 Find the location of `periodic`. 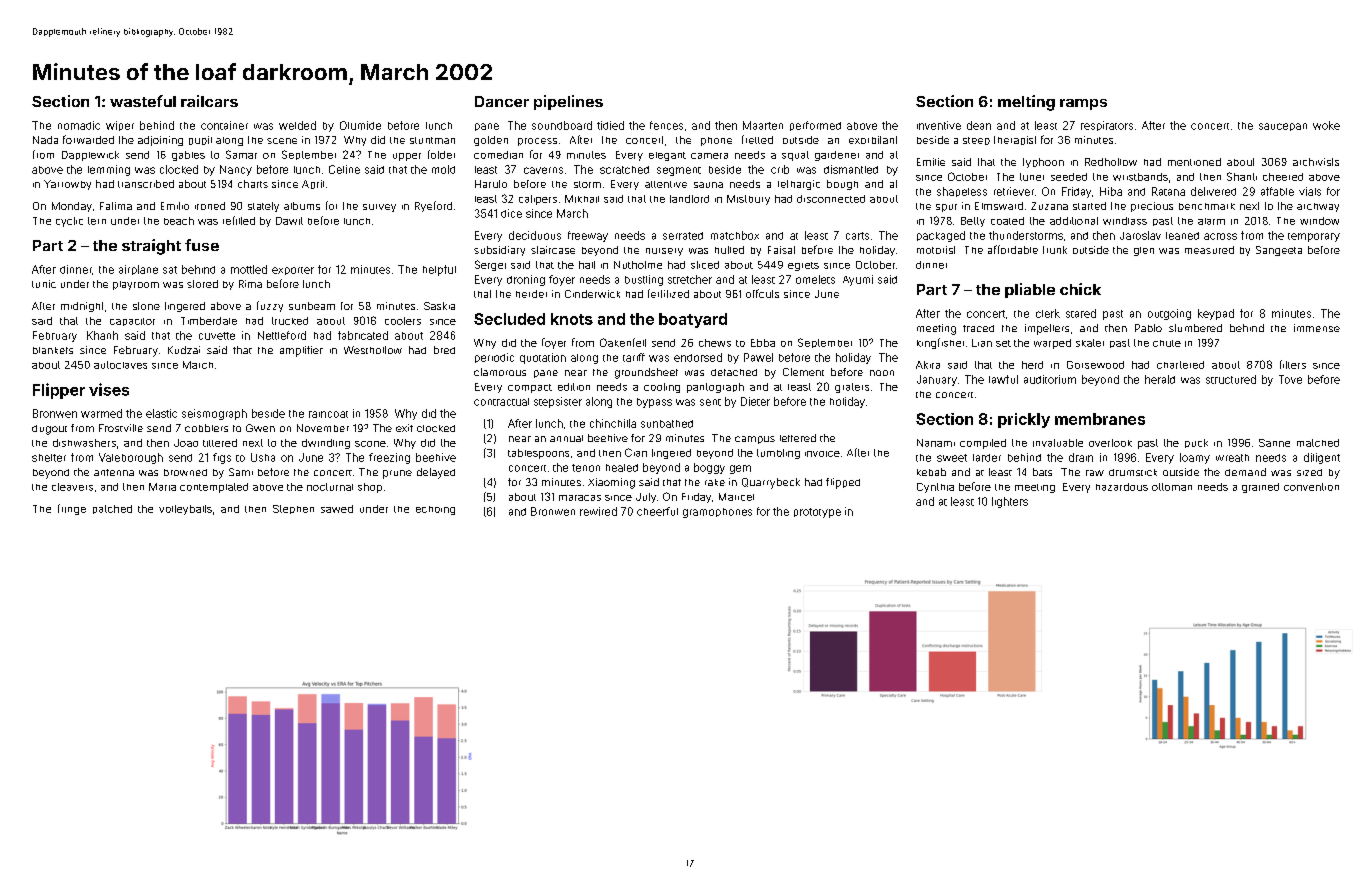

periodic is located at coordinates (494, 358).
